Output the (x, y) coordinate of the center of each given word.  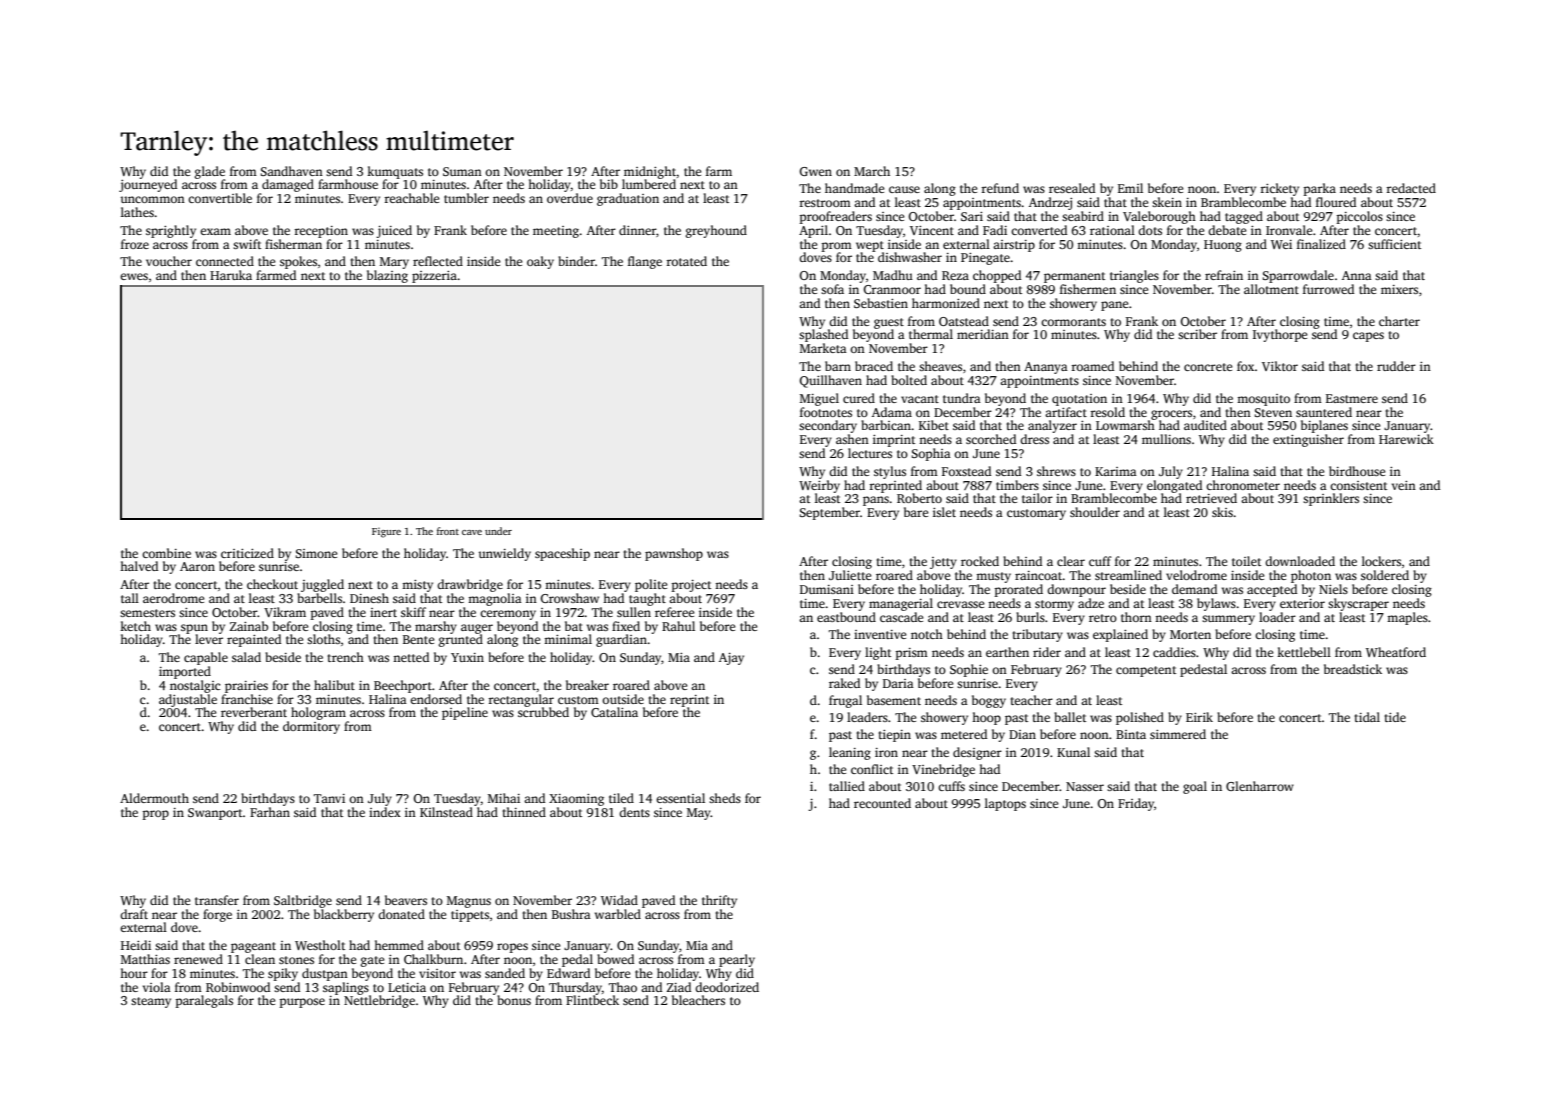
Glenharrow (1260, 786)
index (385, 812)
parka (1319, 189)
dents (634, 812)
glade (210, 172)
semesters (147, 613)
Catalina (614, 712)
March (872, 171)
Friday (1136, 804)
